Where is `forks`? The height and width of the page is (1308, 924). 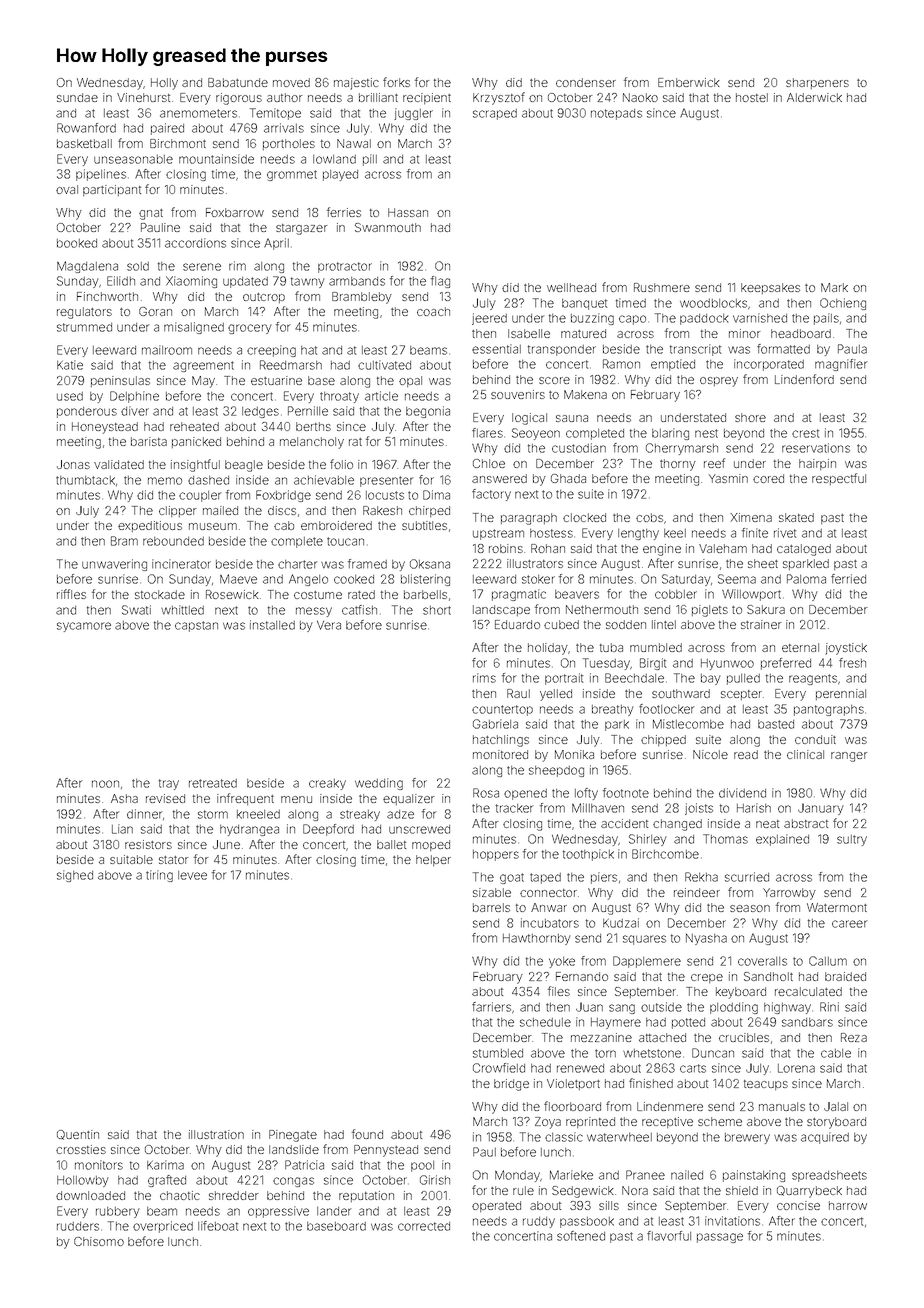 forks is located at coordinates (396, 82).
